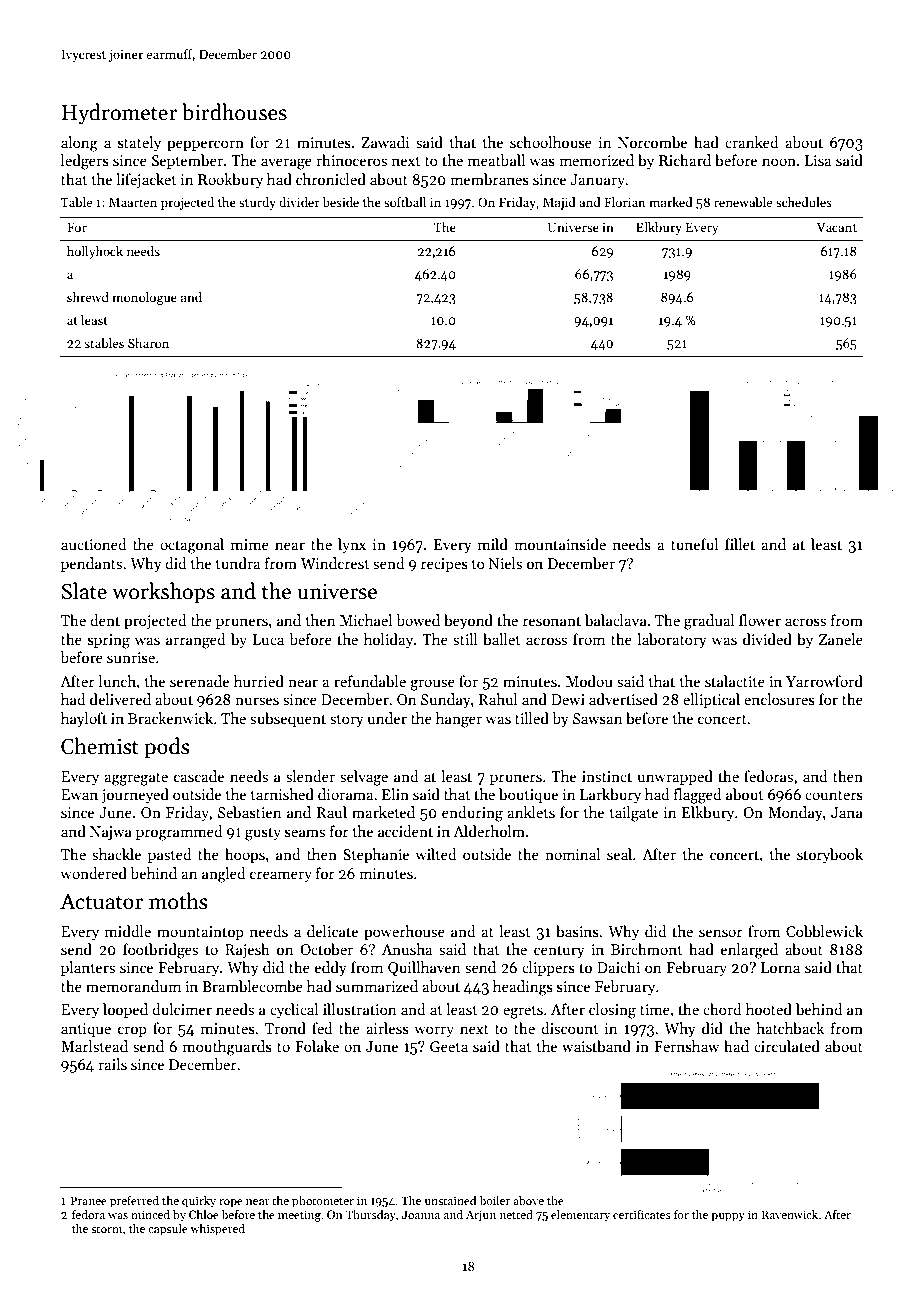  What do you see at coordinates (131, 657) in the screenshot?
I see `sunrise` at bounding box center [131, 657].
